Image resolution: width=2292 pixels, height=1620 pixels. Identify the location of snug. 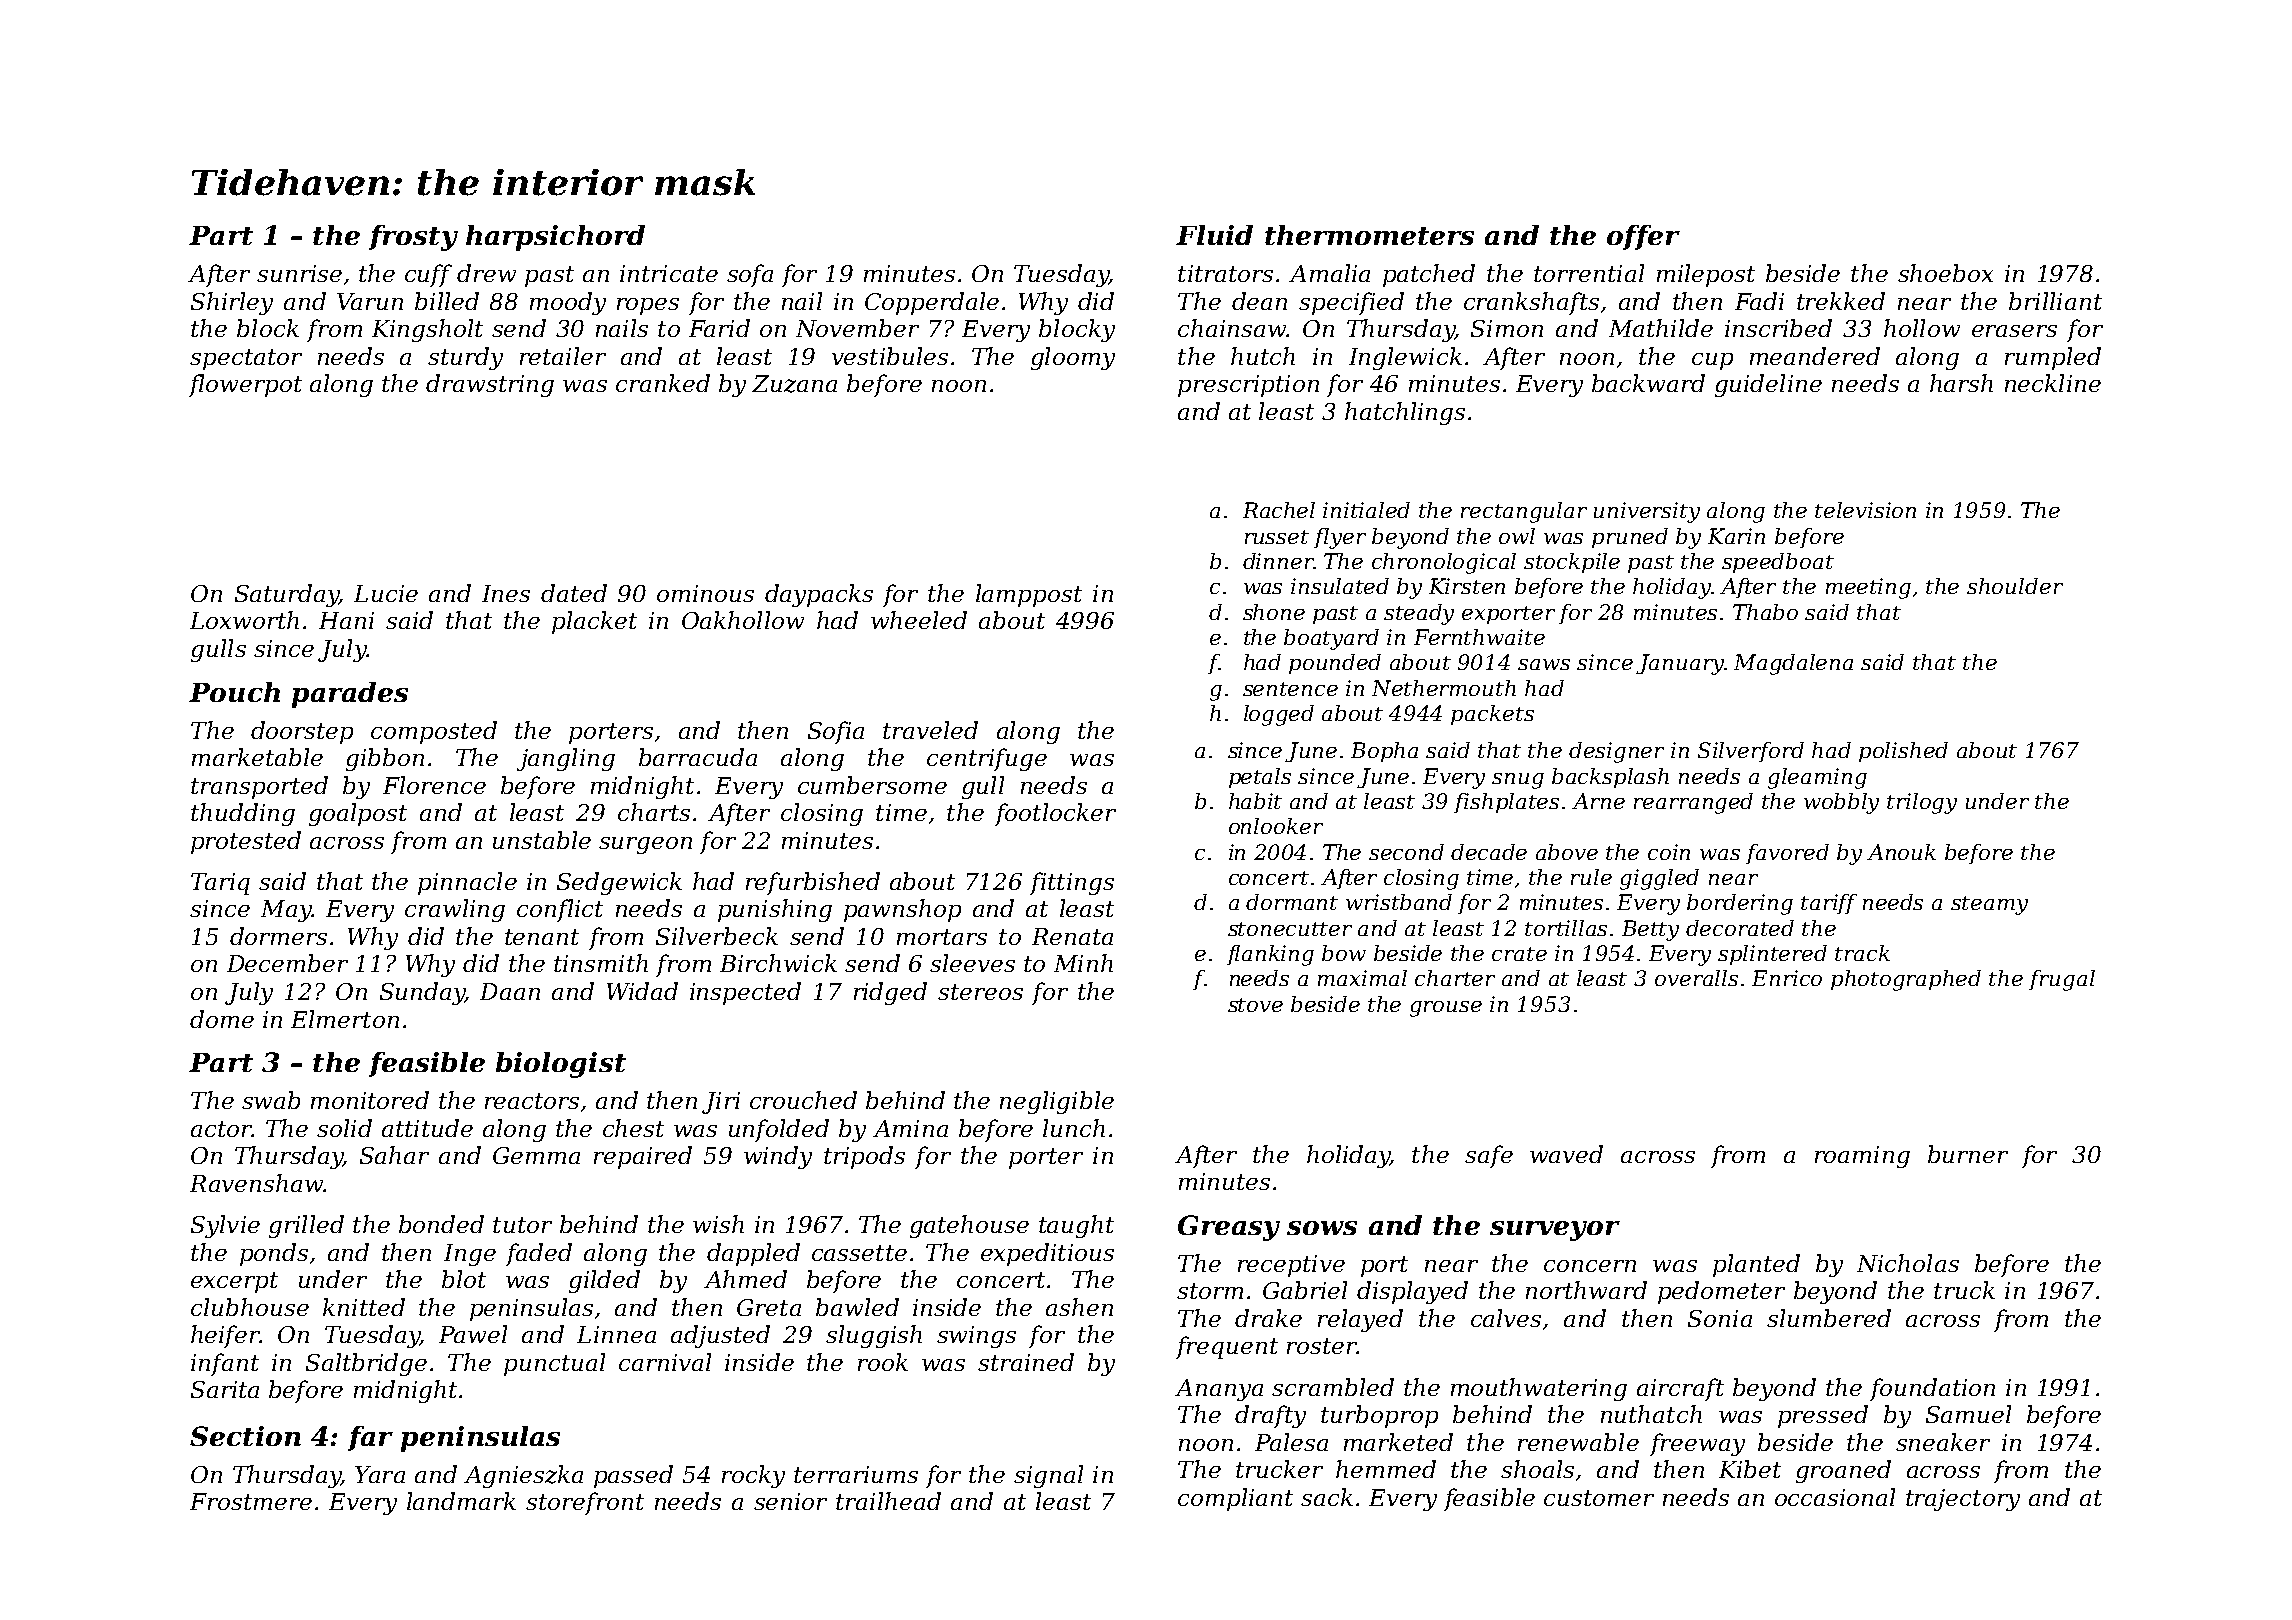
(1518, 781).
